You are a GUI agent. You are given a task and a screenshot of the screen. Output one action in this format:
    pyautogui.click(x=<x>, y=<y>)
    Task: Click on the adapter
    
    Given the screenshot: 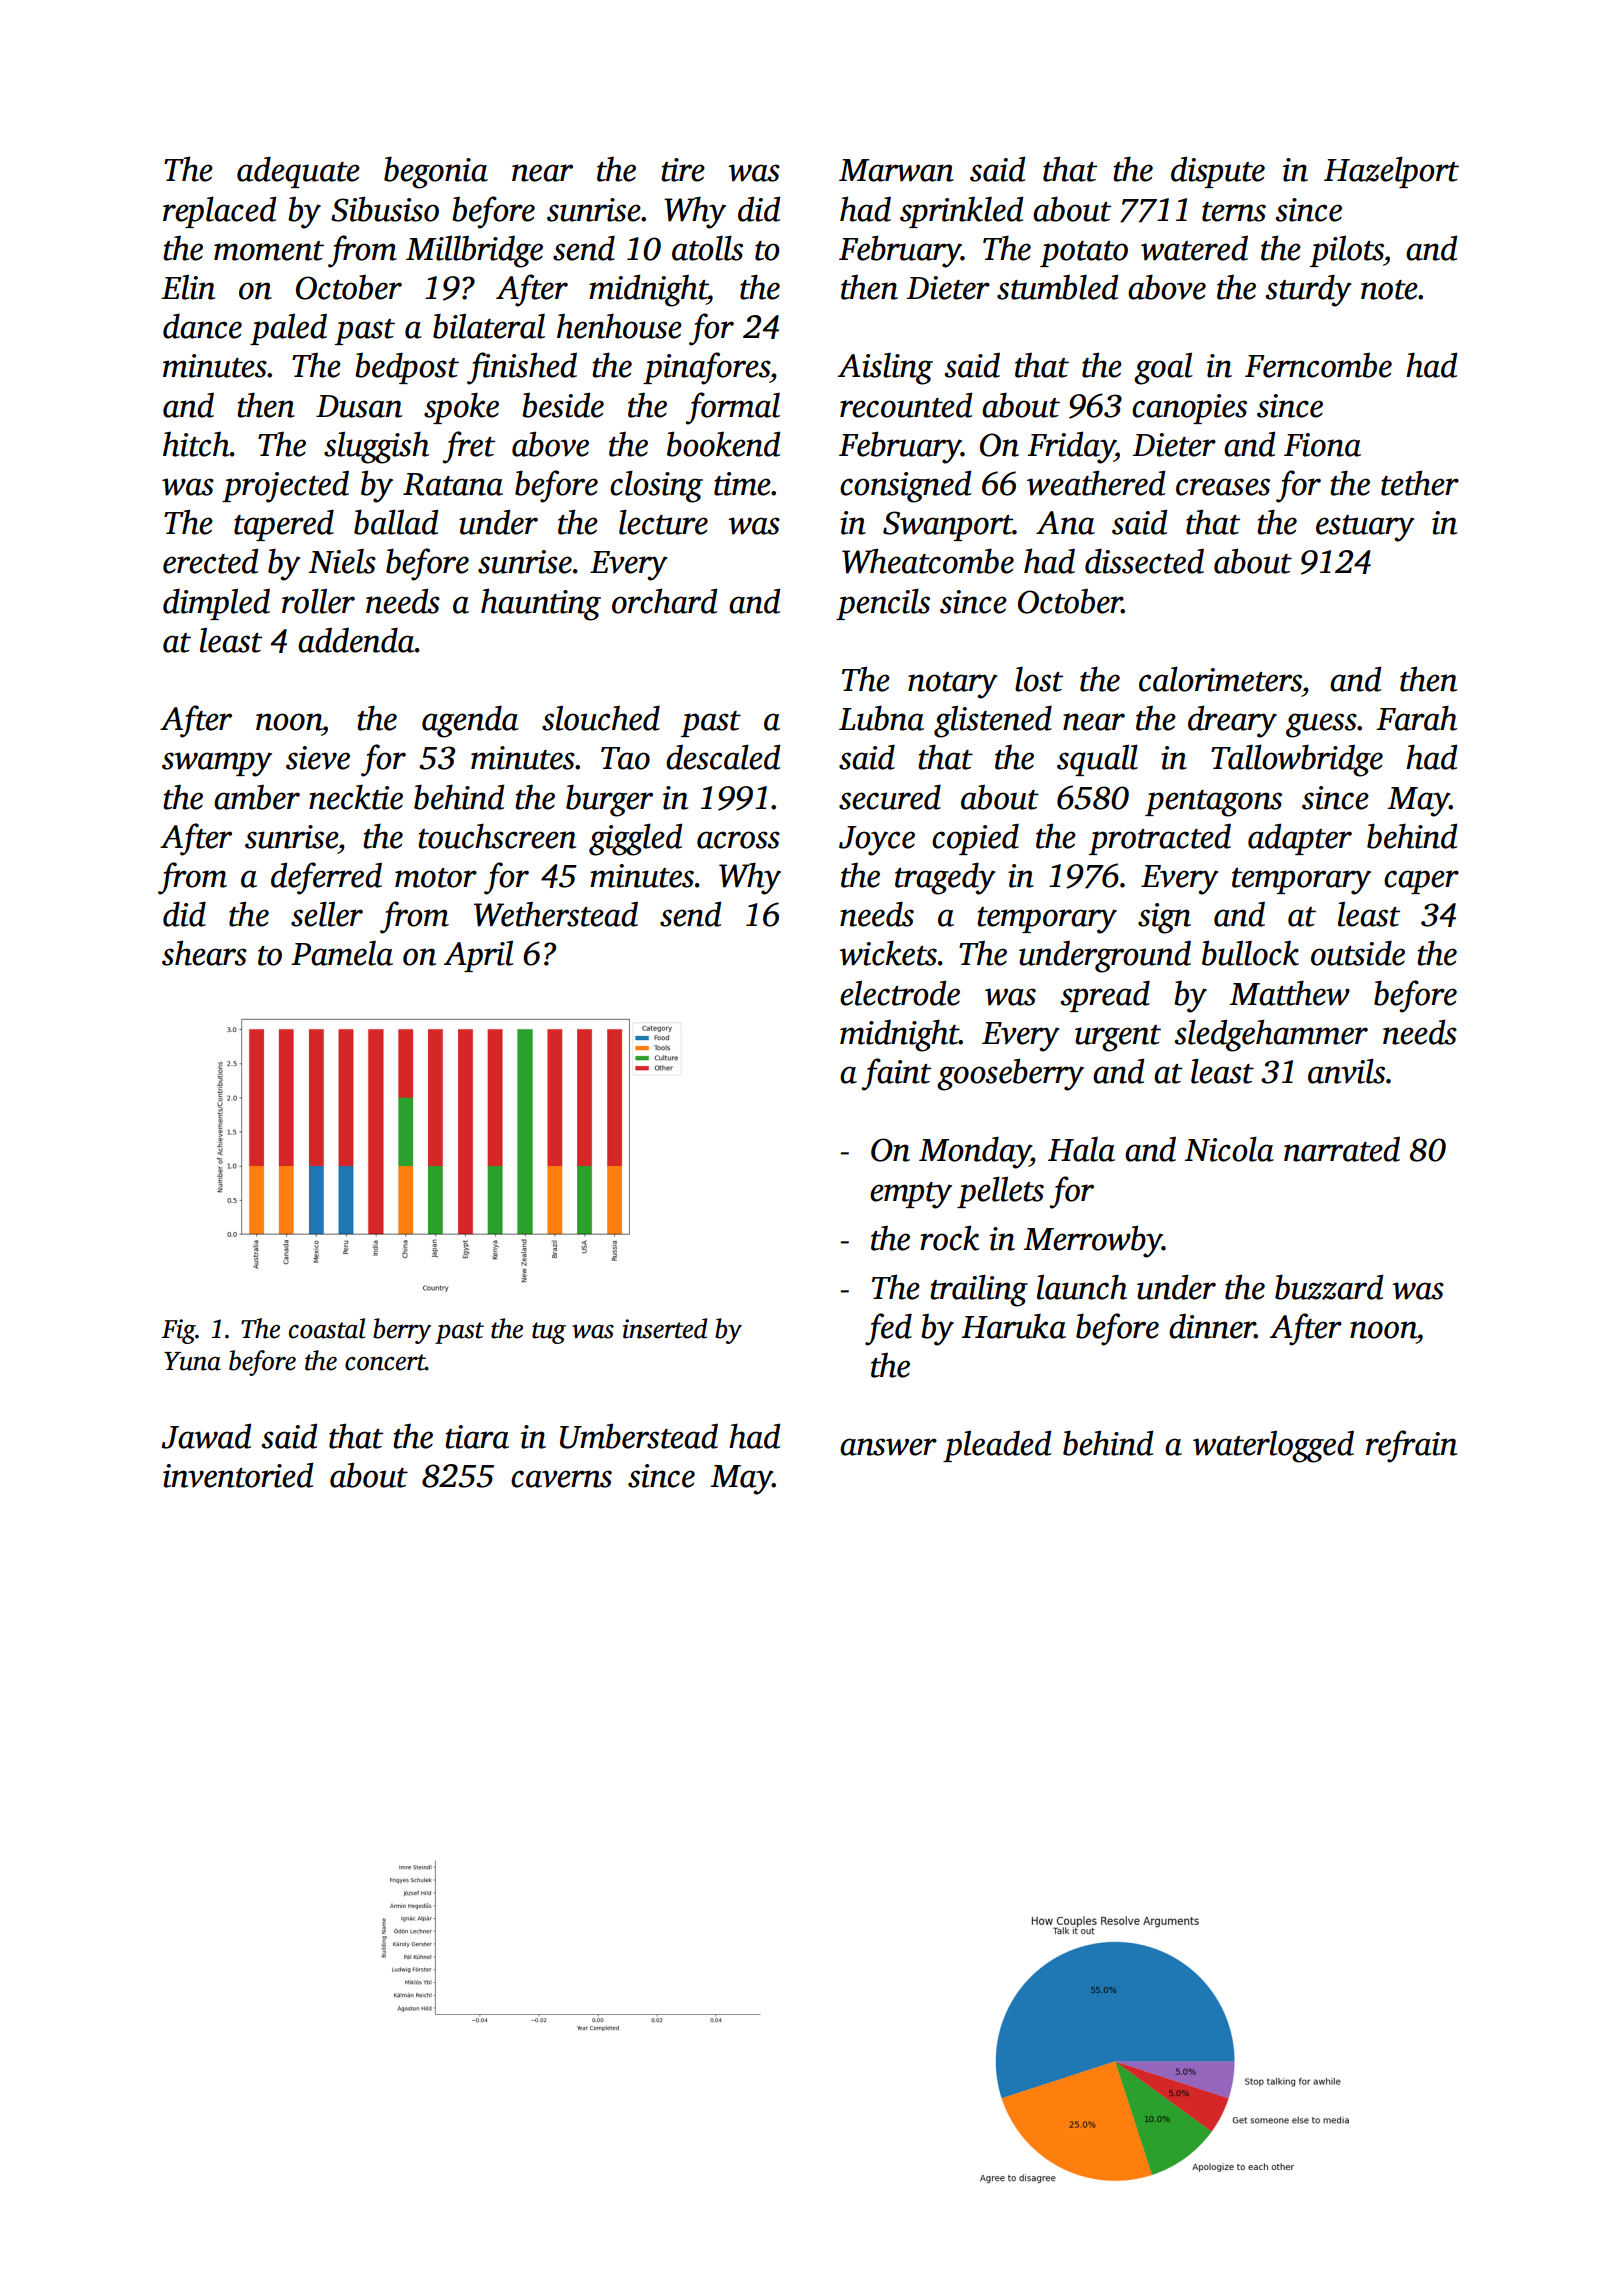 What is the action you would take?
    pyautogui.click(x=1300, y=839)
